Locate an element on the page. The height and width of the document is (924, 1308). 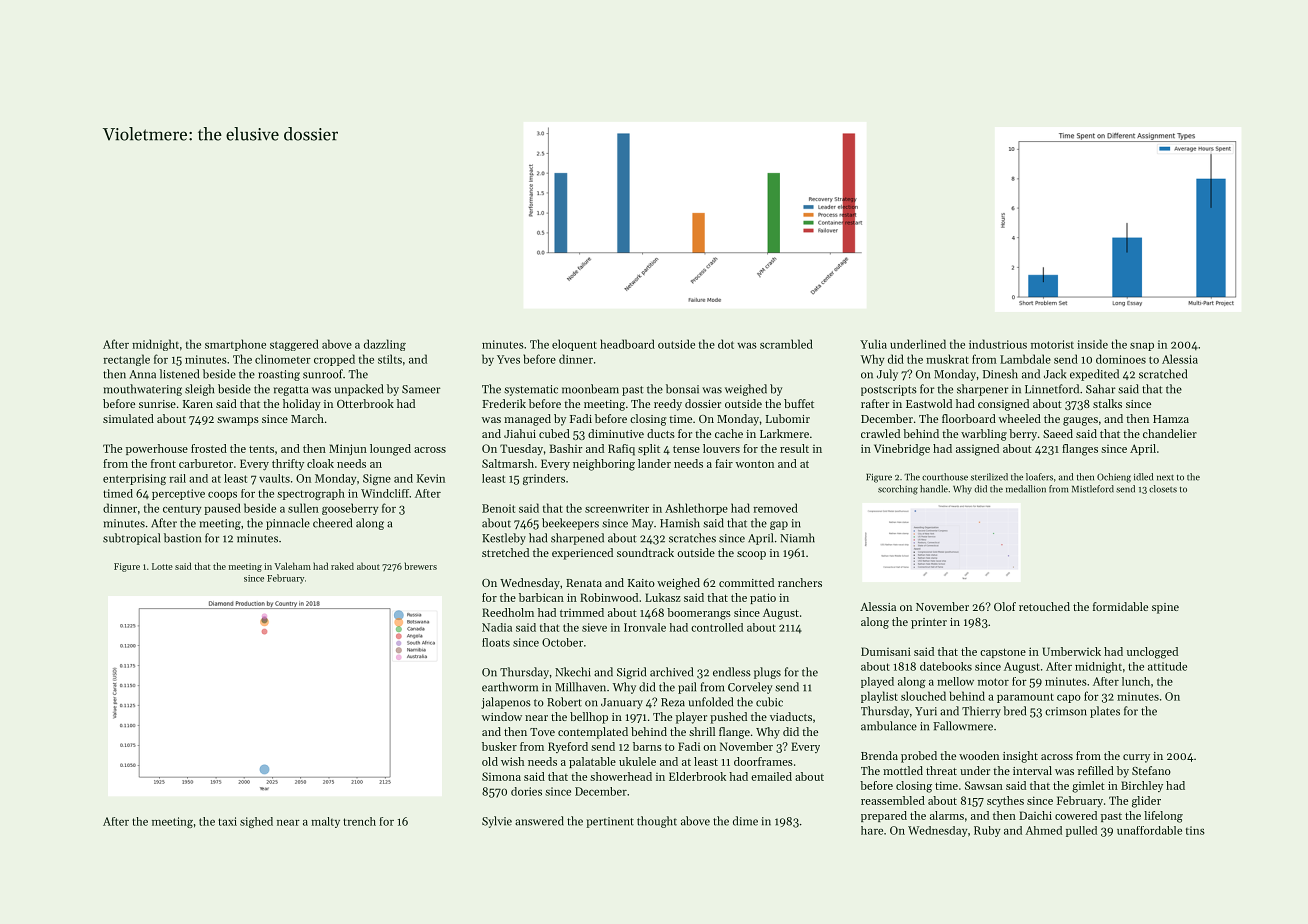
eloquent is located at coordinates (574, 345).
